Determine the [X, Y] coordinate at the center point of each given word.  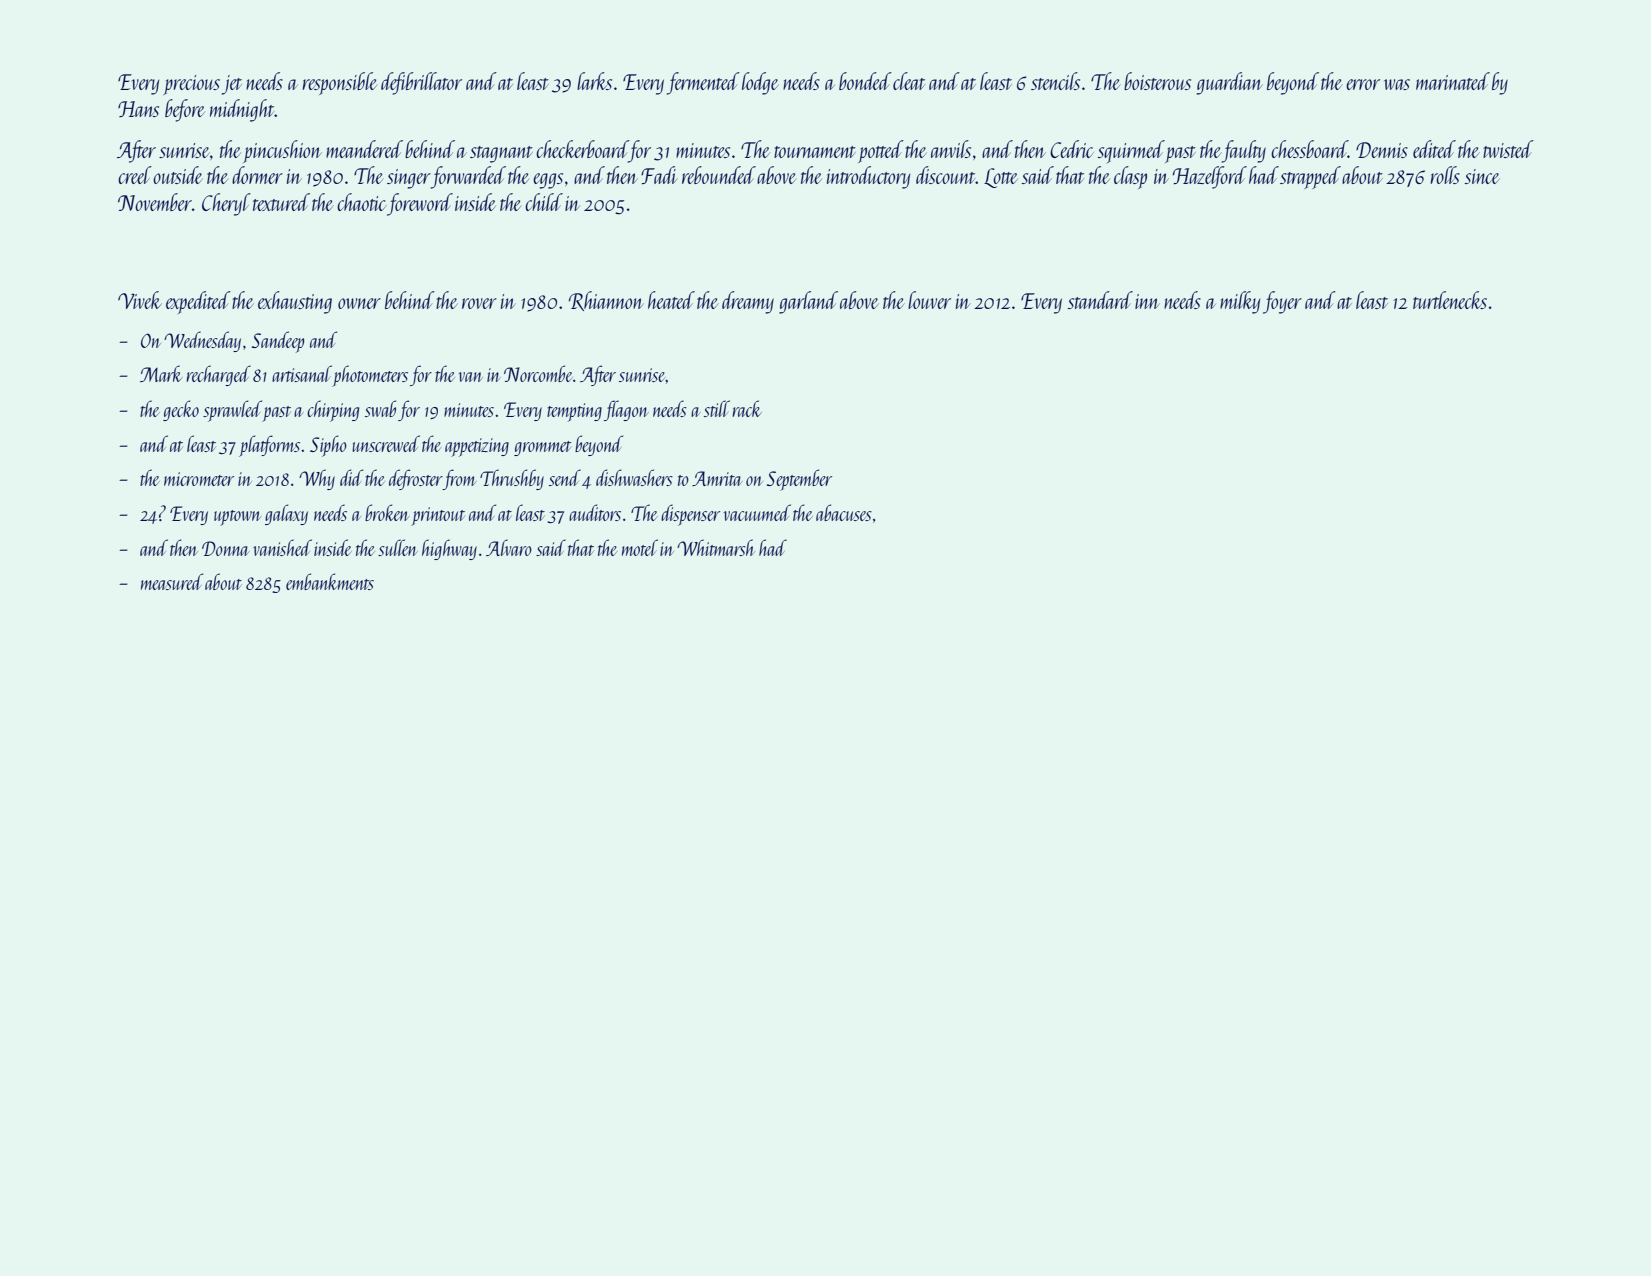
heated [671, 300]
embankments [330, 581]
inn [1147, 301]
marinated [1453, 81]
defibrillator [421, 83]
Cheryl [226, 204]
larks [594, 81]
